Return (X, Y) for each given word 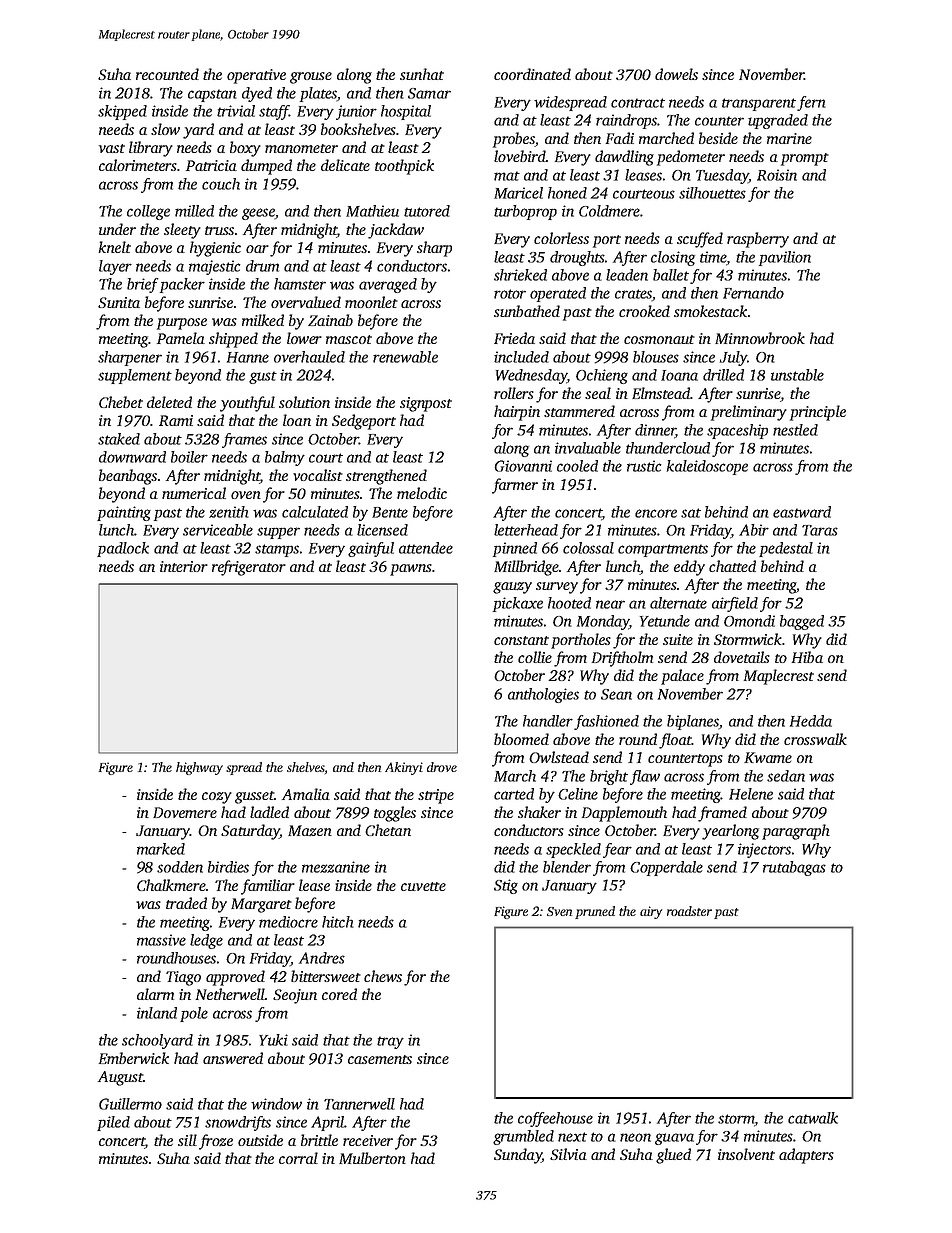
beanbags (128, 477)
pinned (515, 549)
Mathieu (372, 211)
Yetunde (665, 621)
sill (187, 1140)
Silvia (568, 1154)
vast (112, 148)
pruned (595, 912)
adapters (806, 1156)
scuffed (700, 240)
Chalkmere (171, 885)
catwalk (813, 1118)
